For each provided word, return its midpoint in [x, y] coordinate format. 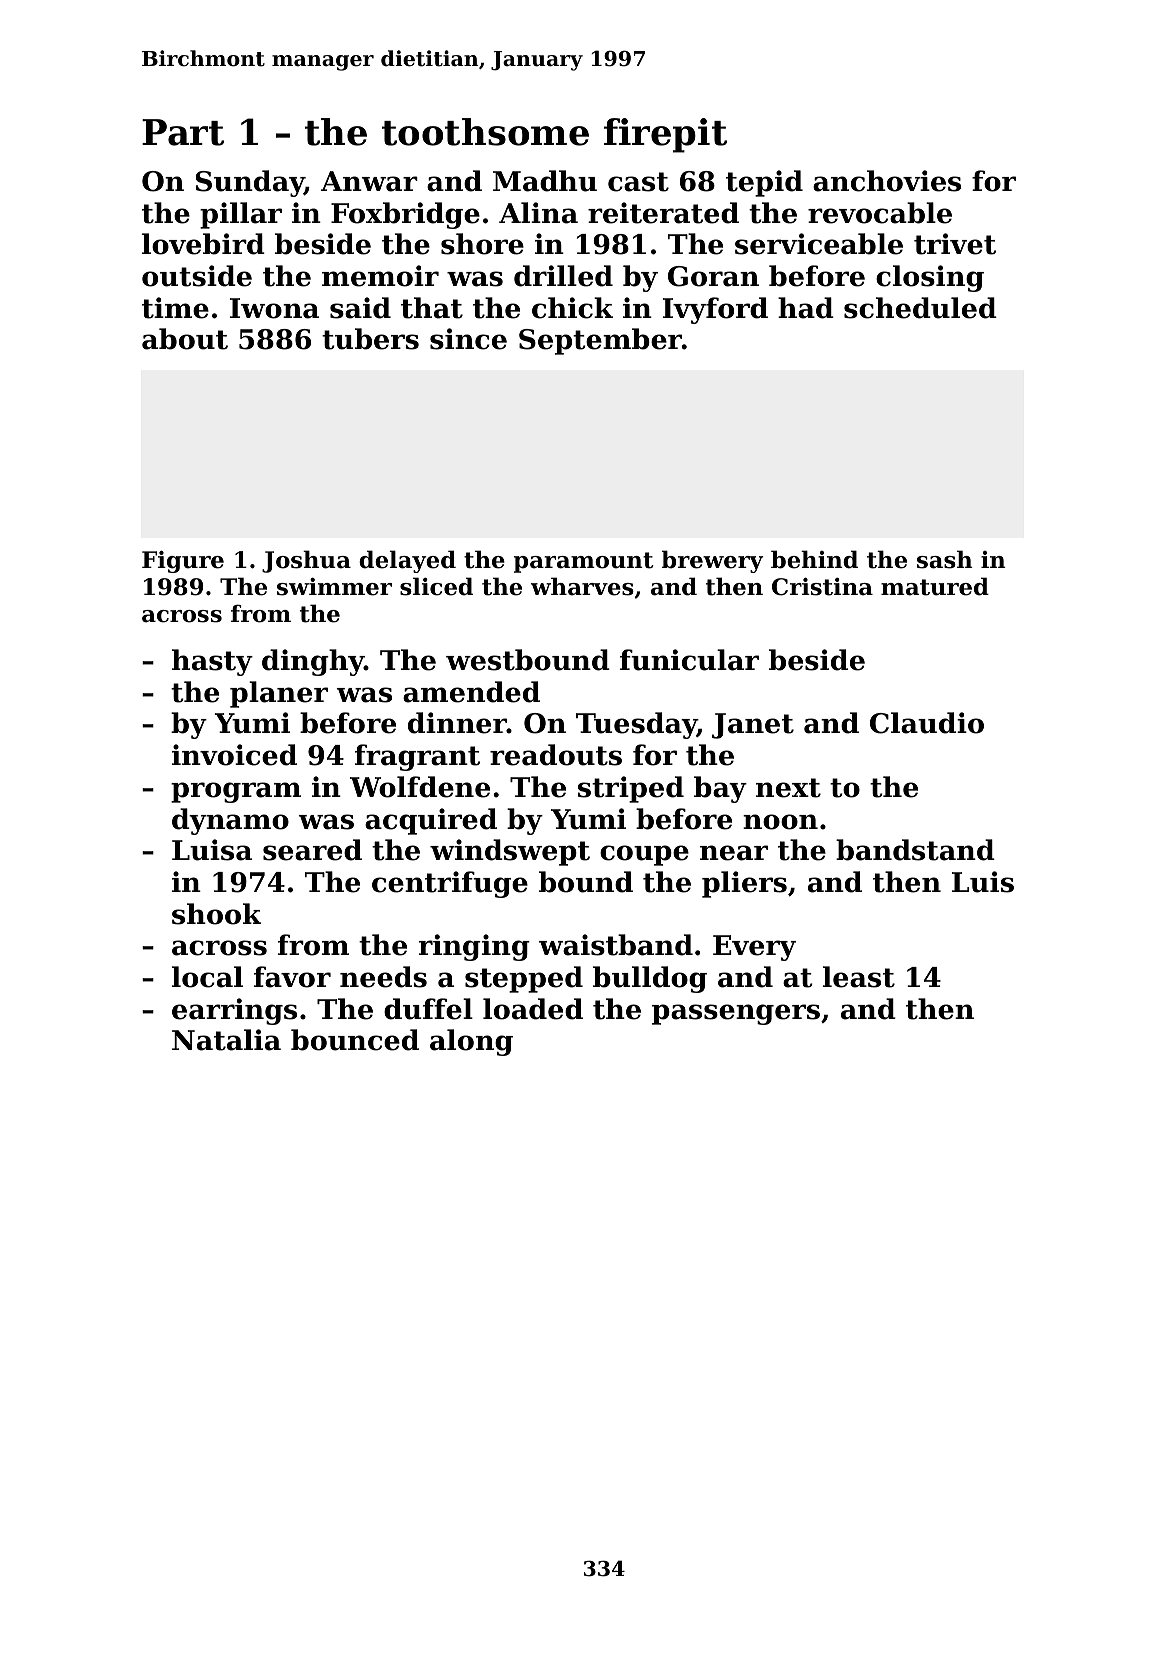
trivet [955, 244]
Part [183, 132]
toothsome [485, 132]
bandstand [915, 850]
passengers [736, 1014]
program [236, 792]
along [471, 1042]
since [468, 339]
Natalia [226, 1040]
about [185, 339]
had [806, 308]
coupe [644, 855]
